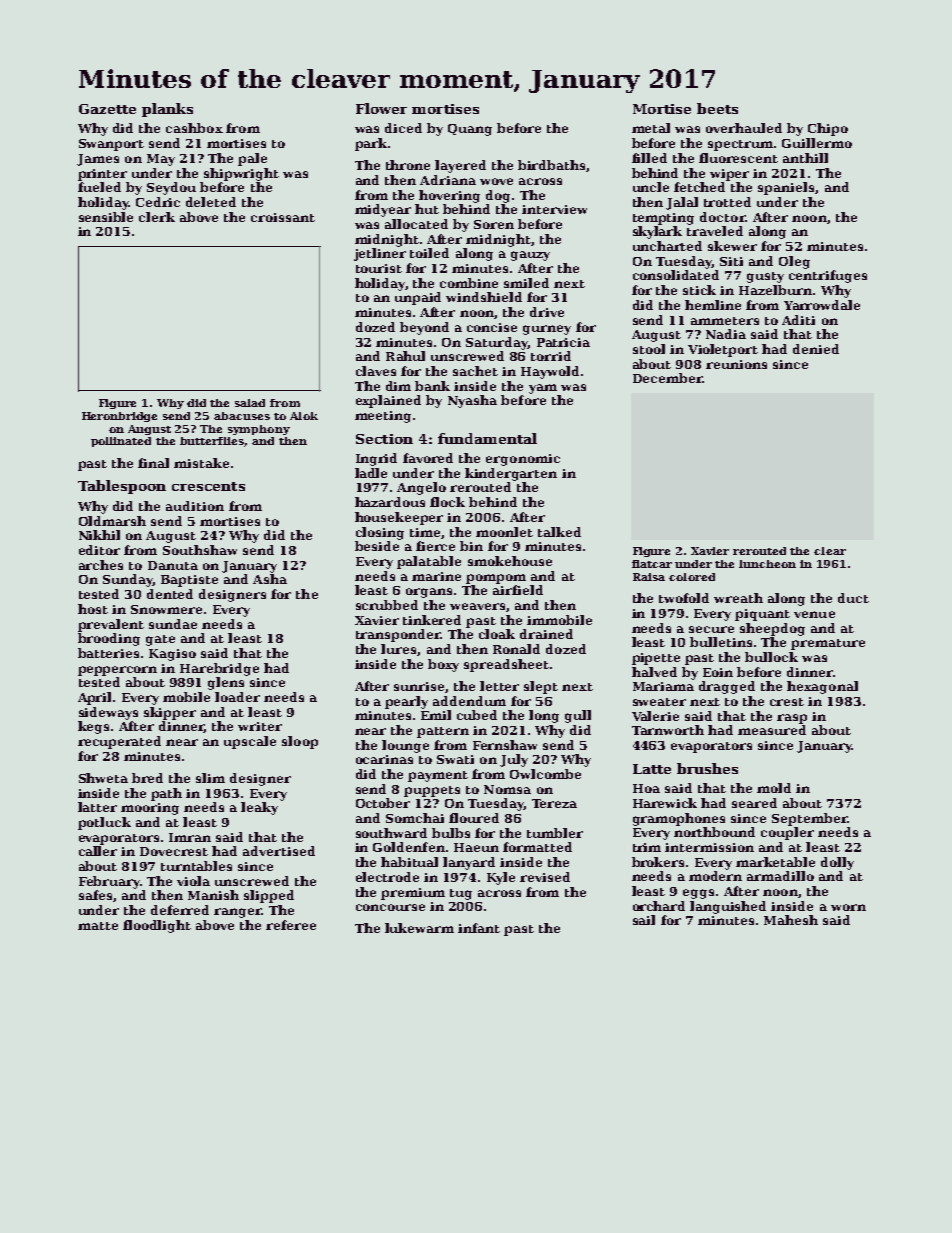 Image resolution: width=952 pixels, height=1233 pixels. I want to click on dented, so click(170, 594).
